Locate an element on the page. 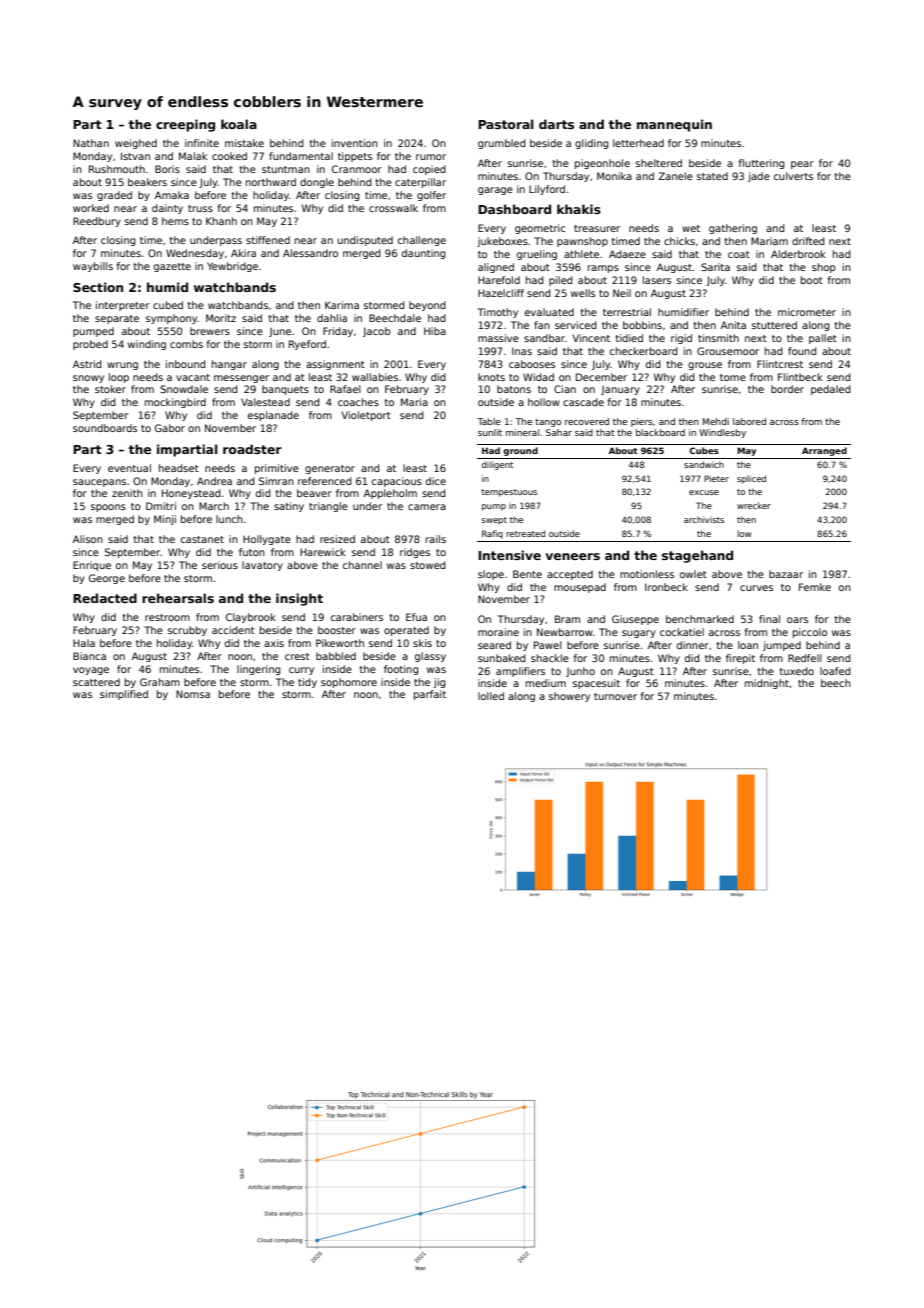 The height and width of the image is (1308, 924). Nathan is located at coordinates (91, 143).
